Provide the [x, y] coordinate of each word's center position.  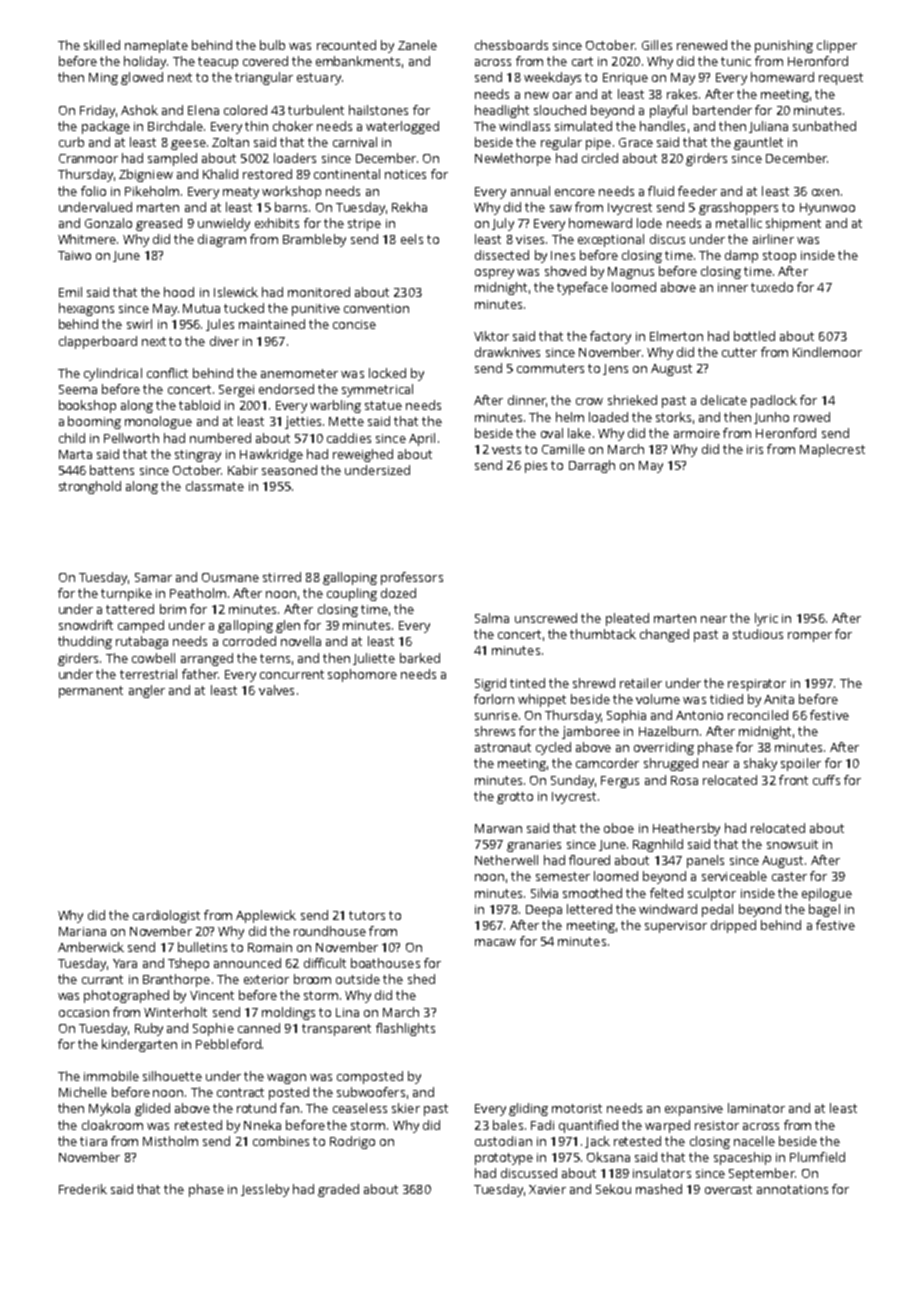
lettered [589, 909]
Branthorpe [176, 980]
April [422, 439]
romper [810, 637]
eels [412, 239]
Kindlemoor [827, 352]
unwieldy [224, 224]
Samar [153, 577]
